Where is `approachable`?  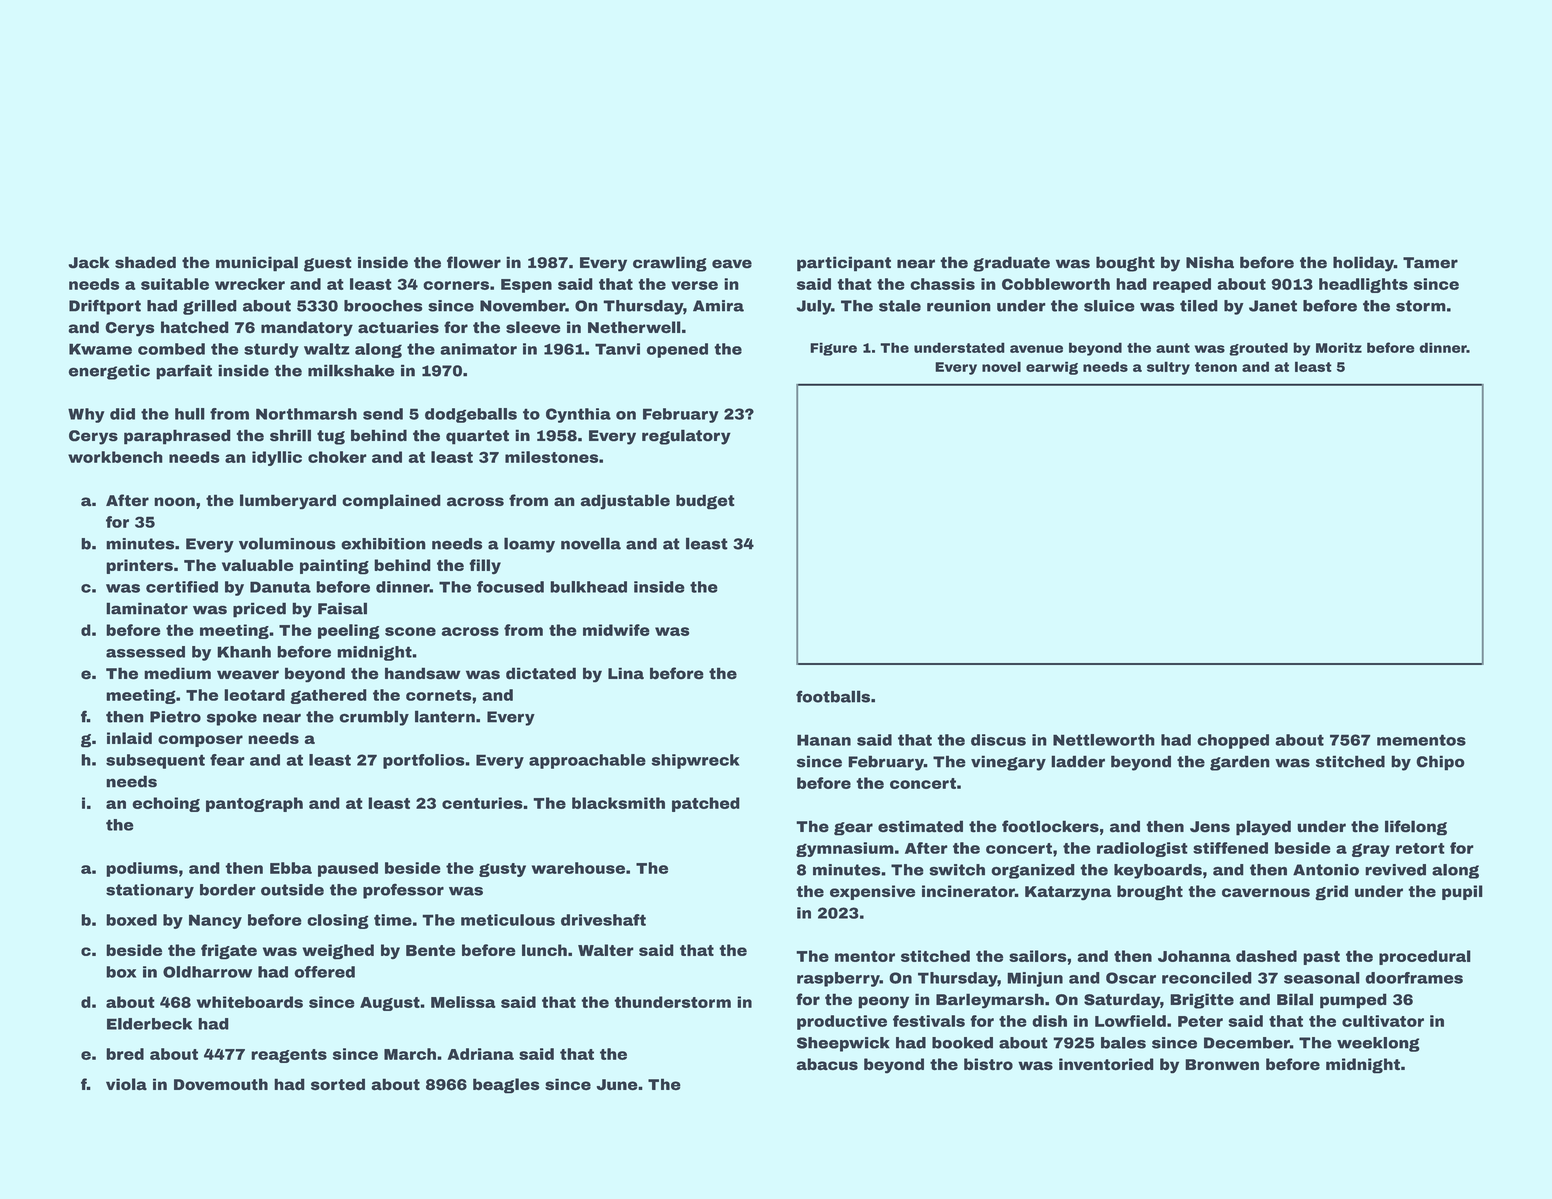
approachable is located at coordinates (587, 761).
